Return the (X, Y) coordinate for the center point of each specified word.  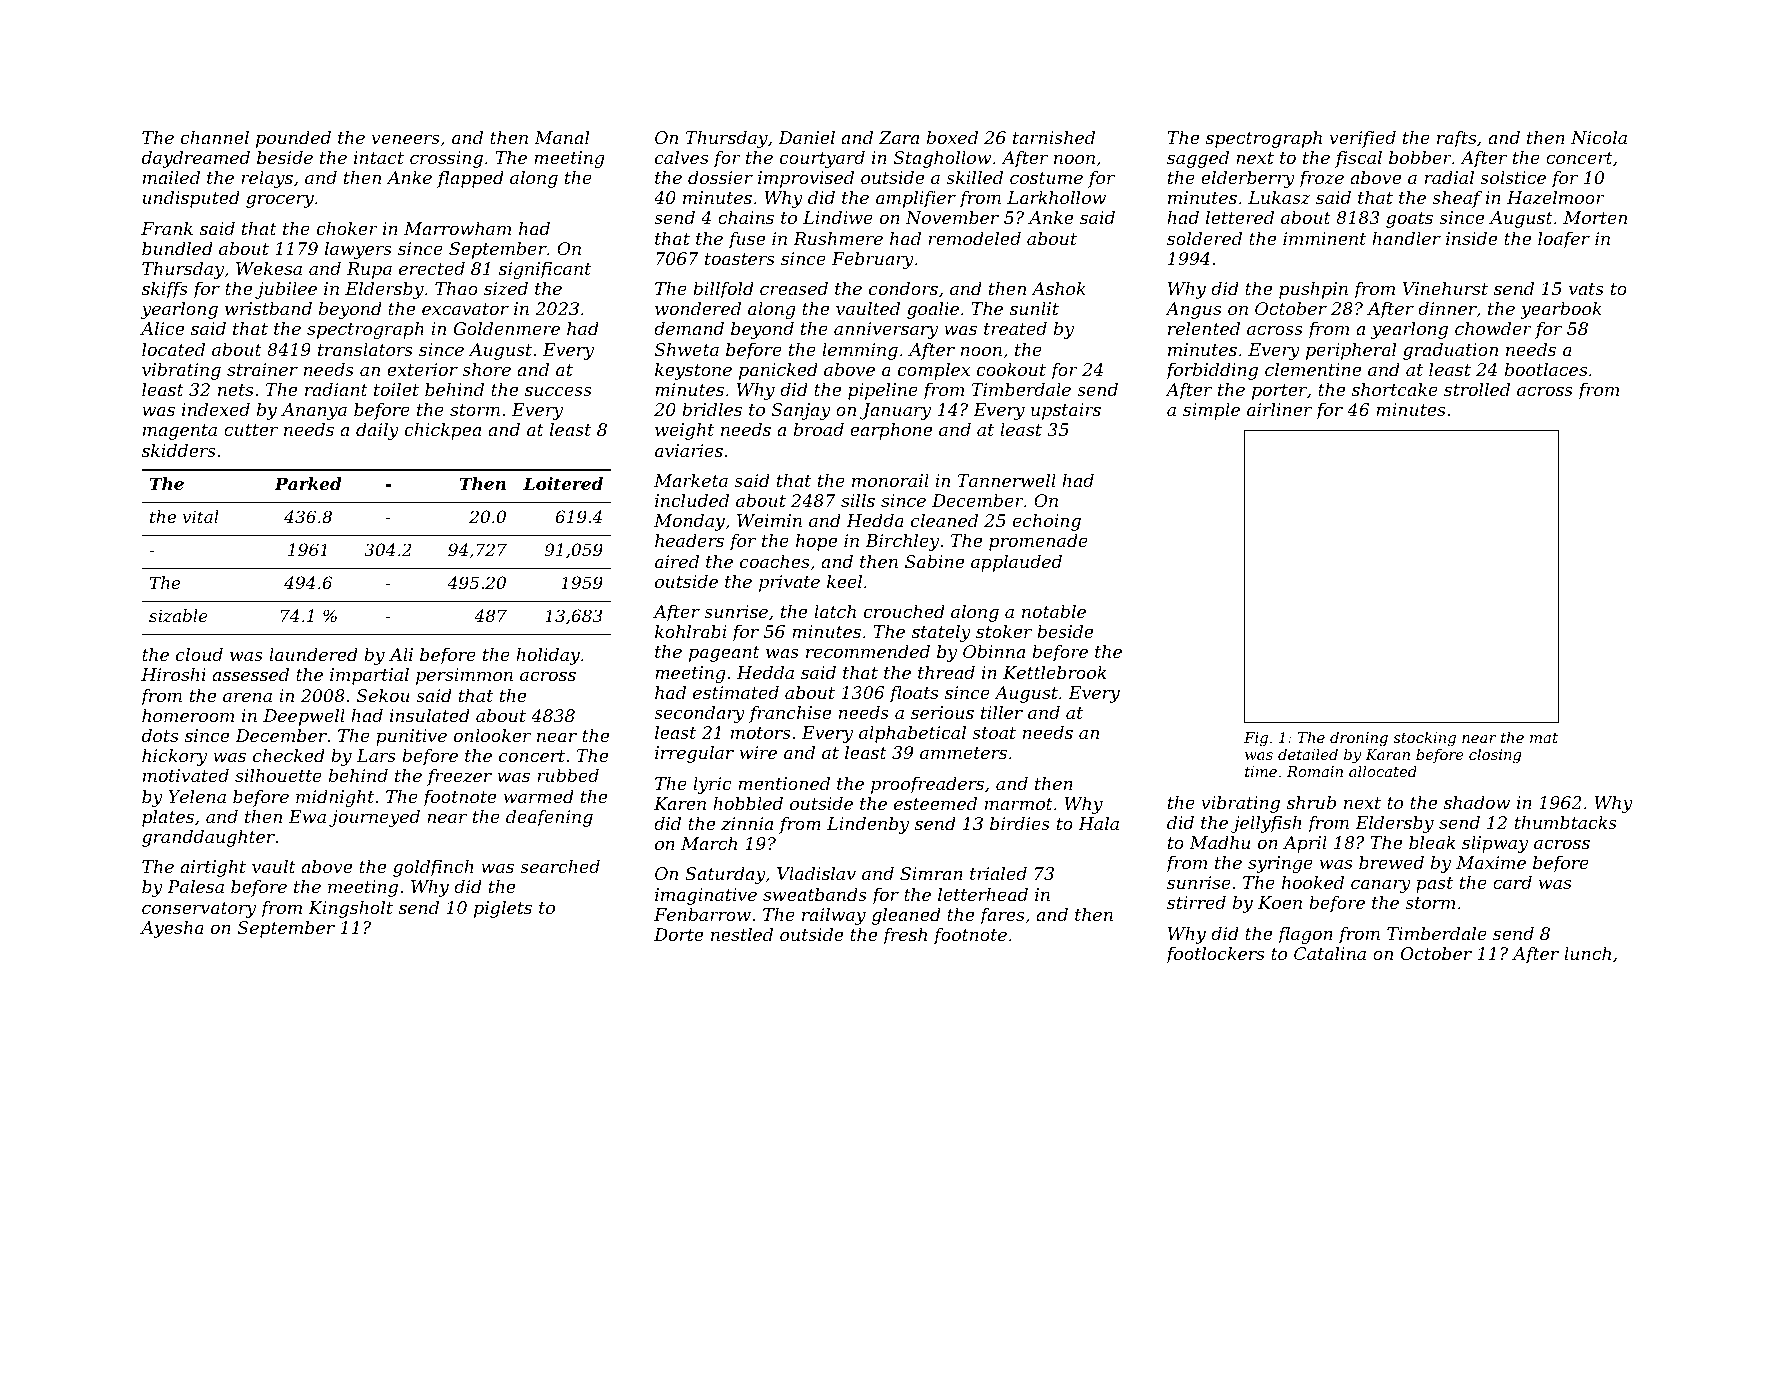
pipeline (883, 391)
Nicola (1599, 137)
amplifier (916, 199)
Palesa (195, 886)
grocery (280, 201)
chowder (1493, 328)
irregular (694, 754)
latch (835, 611)
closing (1495, 756)
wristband (268, 308)
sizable (178, 616)
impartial (369, 676)
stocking (1424, 739)
